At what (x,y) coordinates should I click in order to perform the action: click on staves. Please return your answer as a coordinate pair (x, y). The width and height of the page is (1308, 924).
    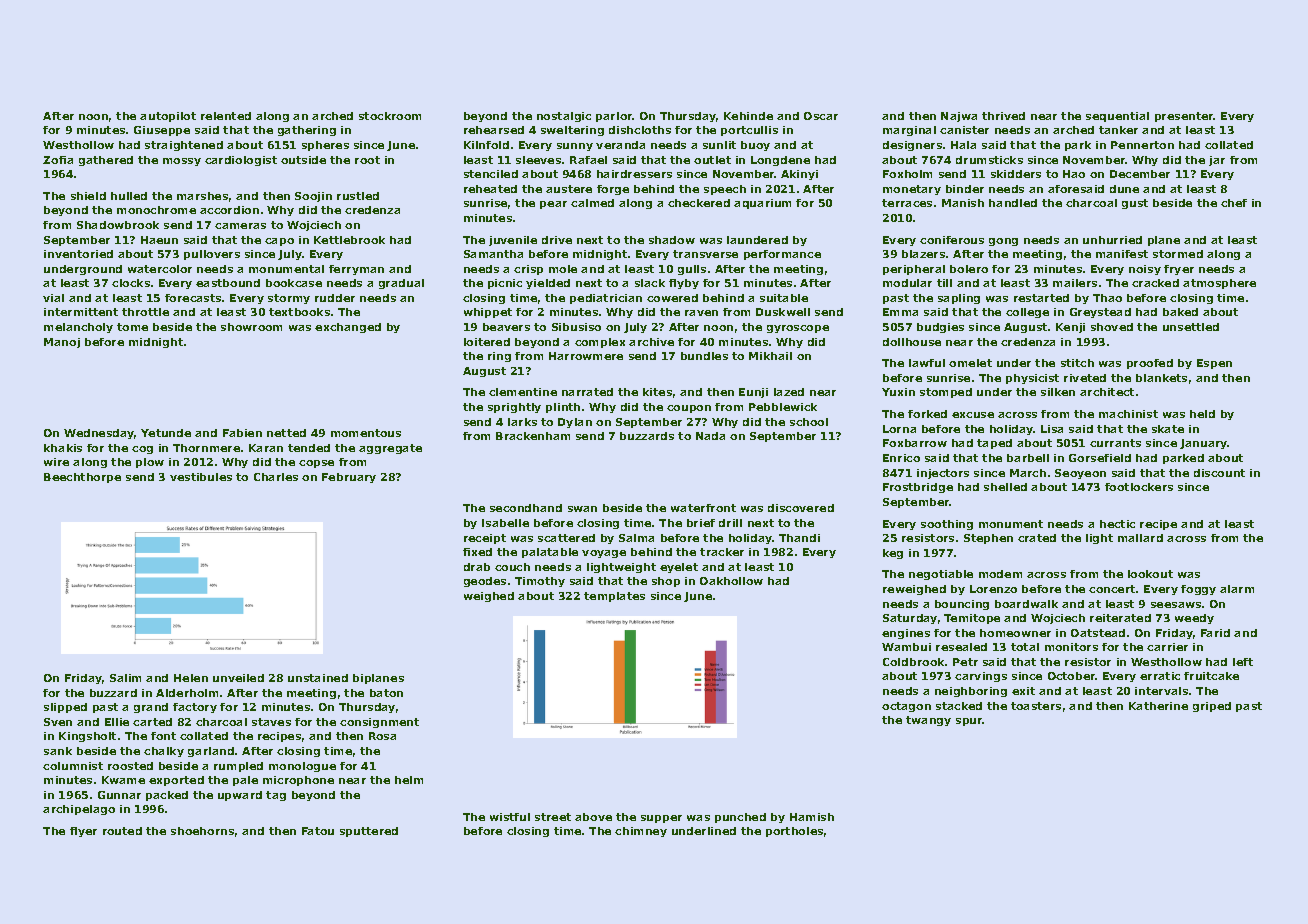
    Looking at the image, I should click on (271, 722).
